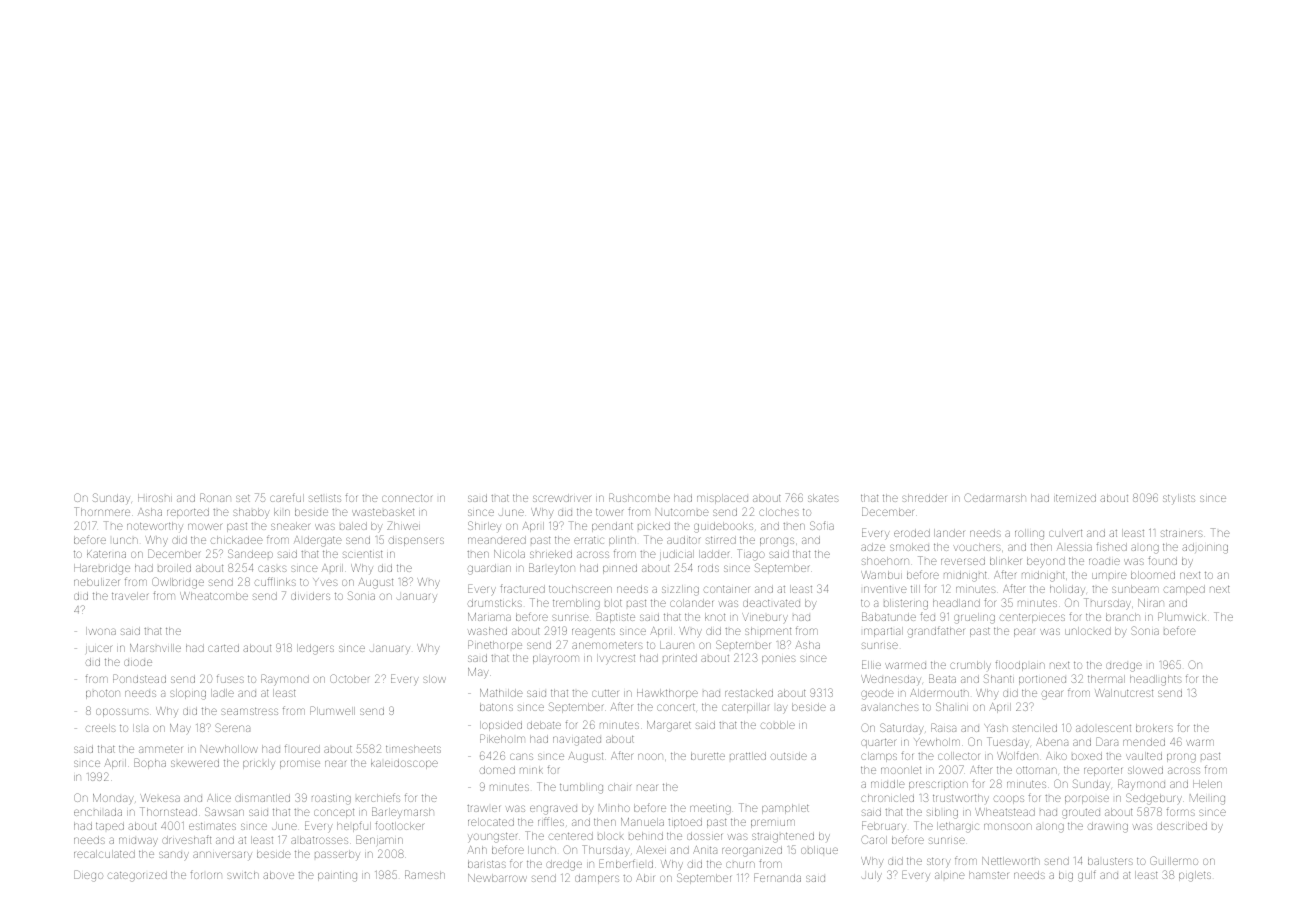  I want to click on driveshaft, so click(186, 839).
